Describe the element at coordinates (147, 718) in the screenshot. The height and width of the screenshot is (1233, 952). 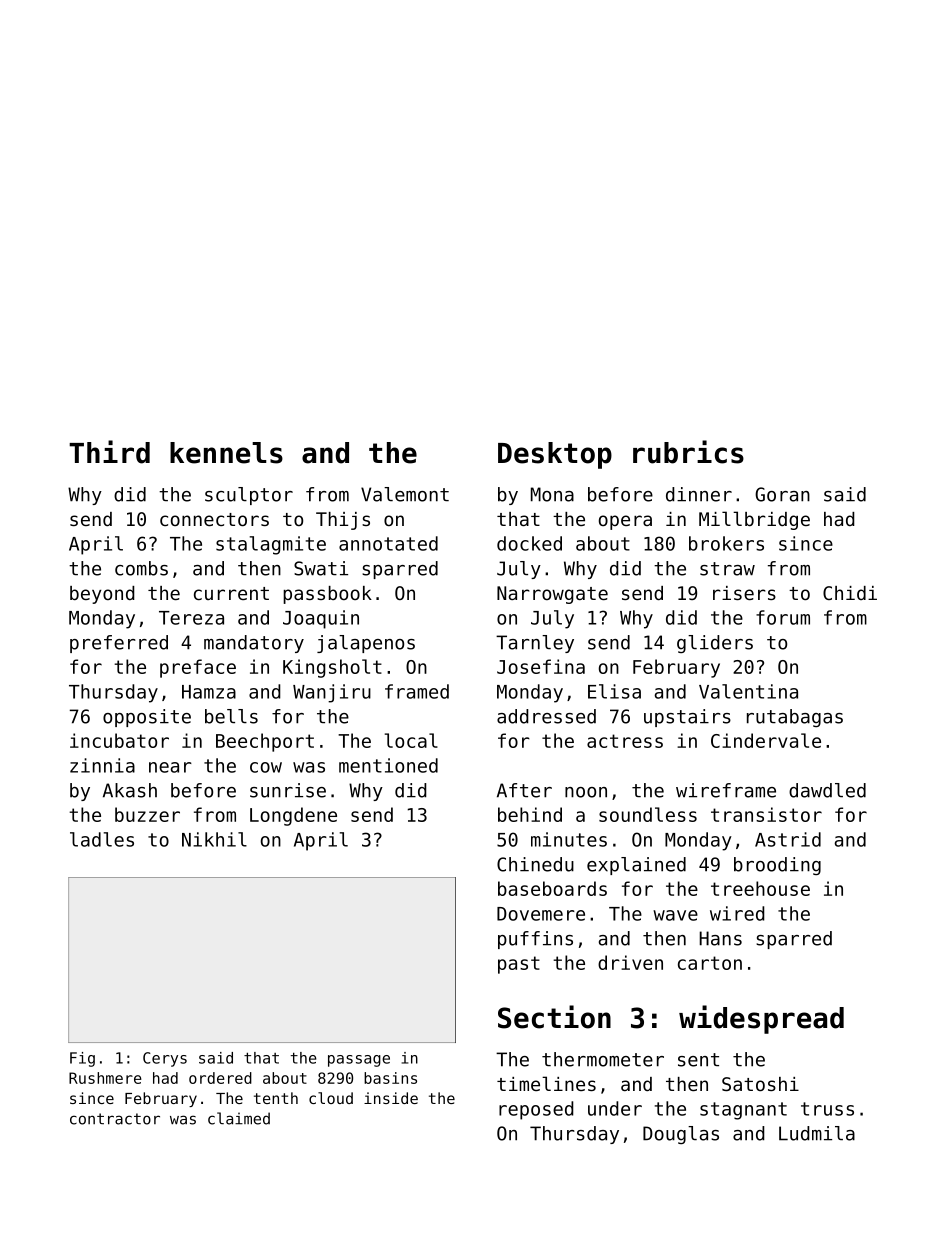
I see `opposite` at that location.
